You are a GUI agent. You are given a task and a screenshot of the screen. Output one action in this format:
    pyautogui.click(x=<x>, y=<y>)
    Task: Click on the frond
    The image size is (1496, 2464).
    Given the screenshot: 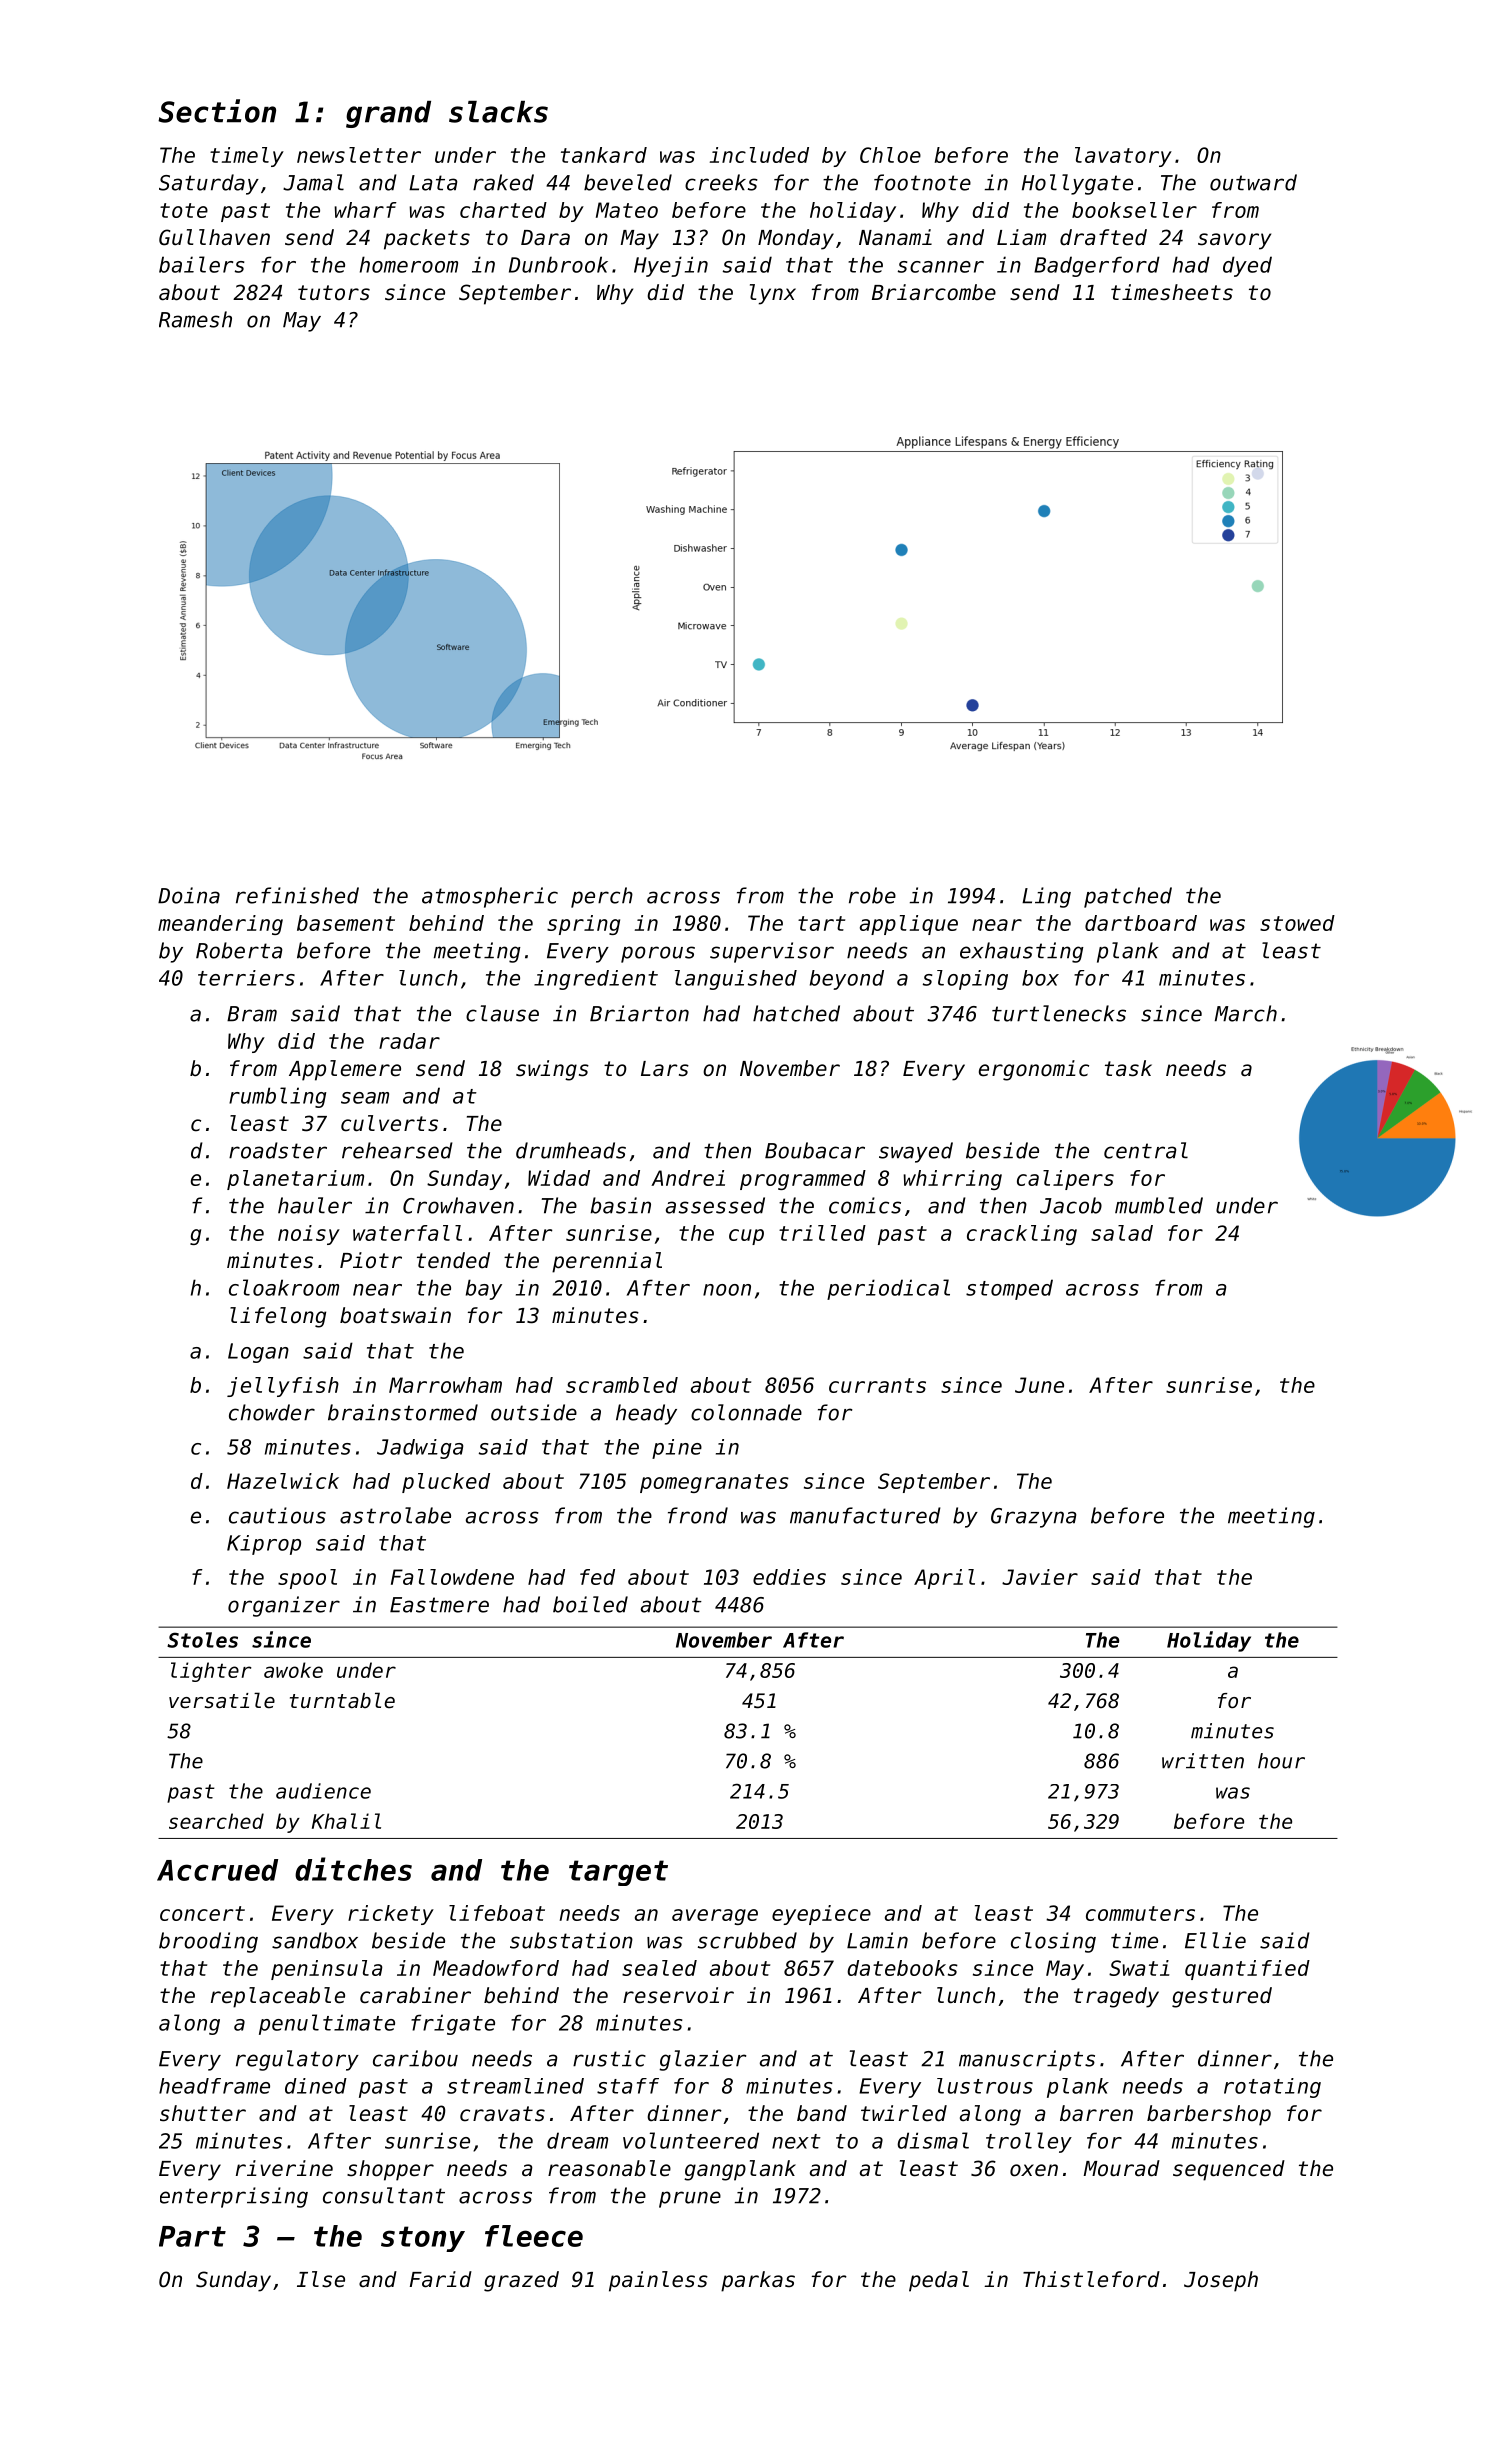 What is the action you would take?
    pyautogui.click(x=698, y=1515)
